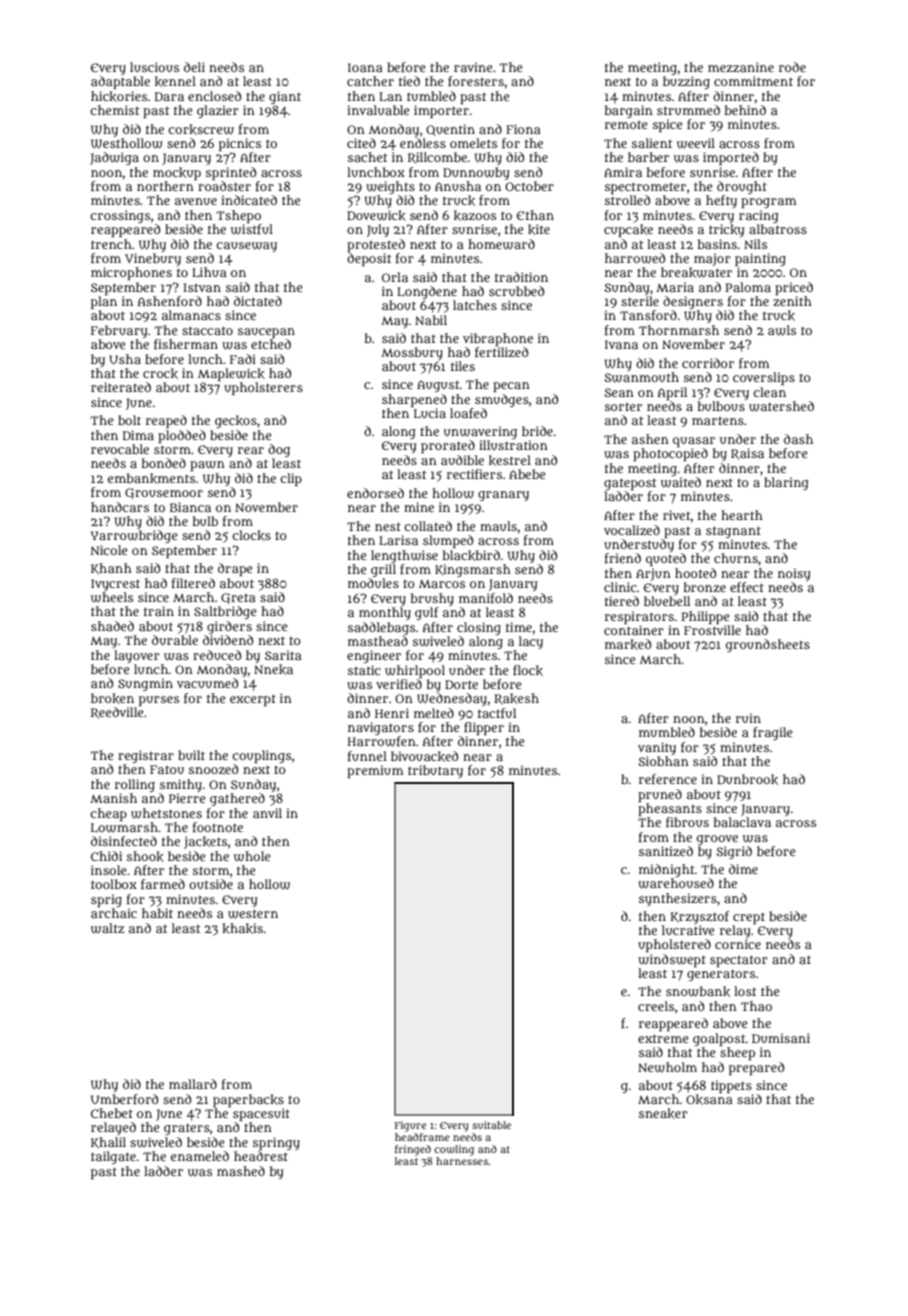 The width and height of the screenshot is (908, 1316). Describe the element at coordinates (667, 1067) in the screenshot. I see `Newholm` at that location.
